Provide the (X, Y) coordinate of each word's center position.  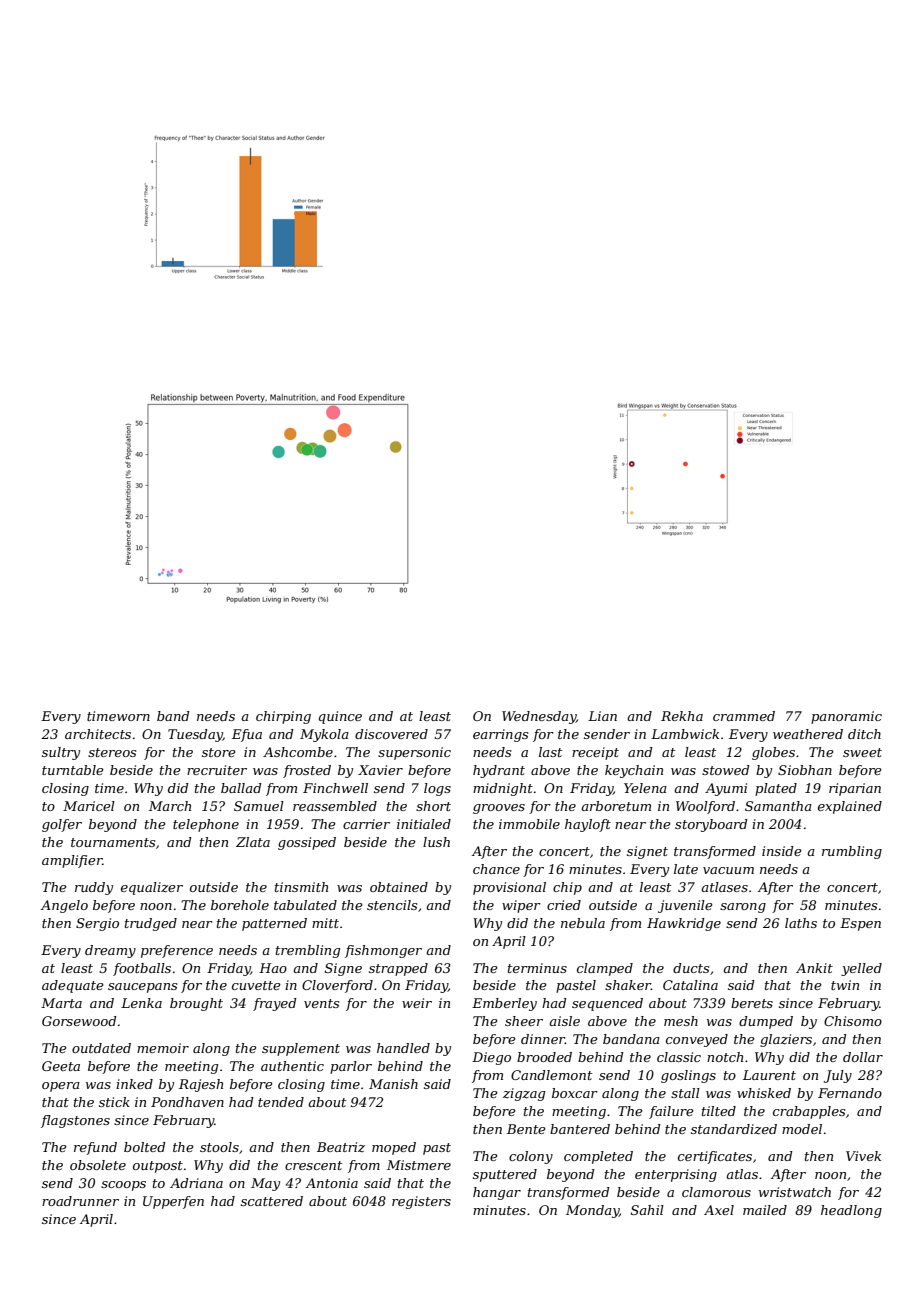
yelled (861, 969)
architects (98, 734)
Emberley (504, 1004)
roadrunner (80, 1201)
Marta (61, 1003)
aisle (564, 1021)
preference (177, 951)
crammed (744, 716)
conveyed (697, 1040)
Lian (602, 716)
